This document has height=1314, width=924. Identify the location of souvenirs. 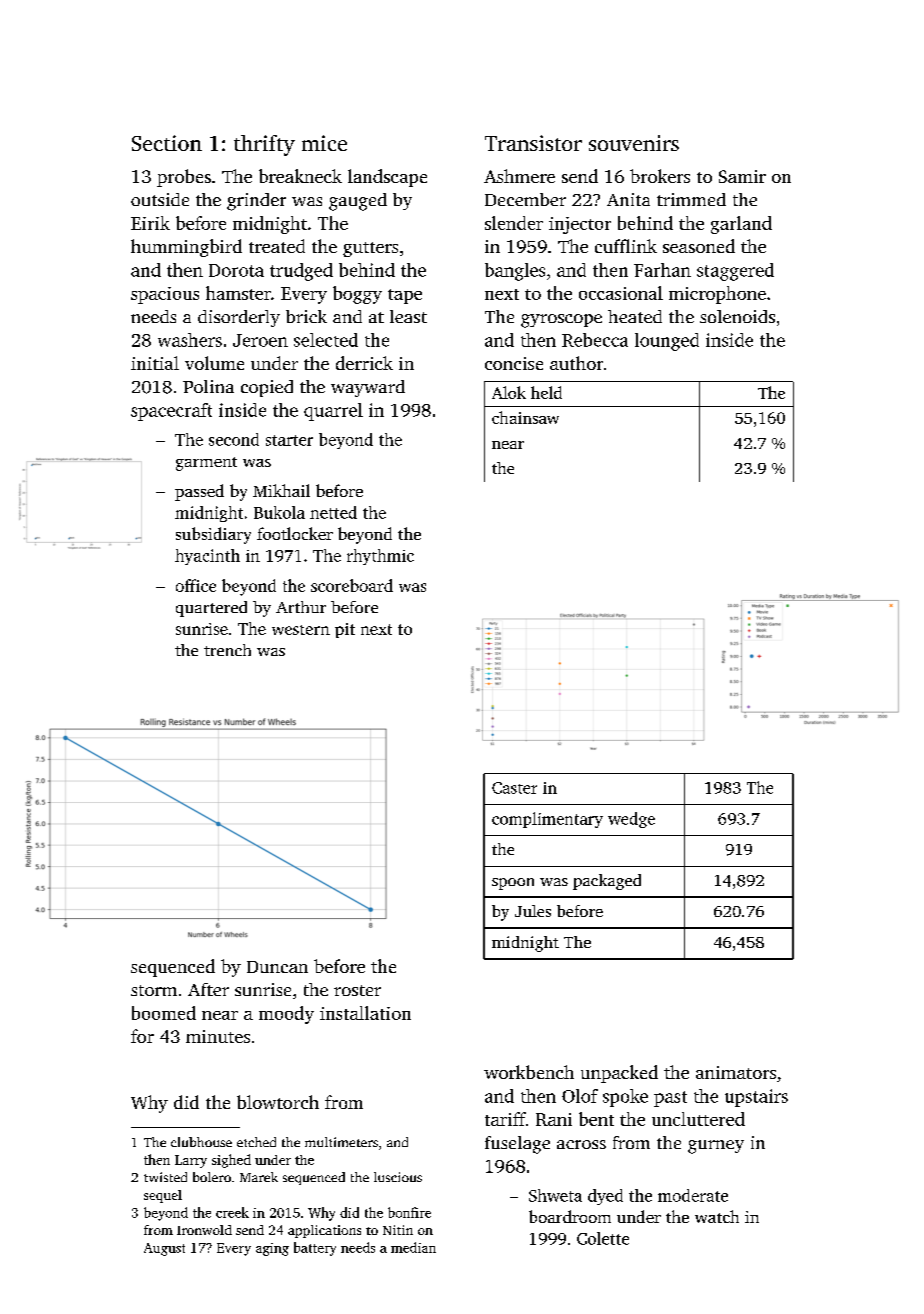
(634, 143).
